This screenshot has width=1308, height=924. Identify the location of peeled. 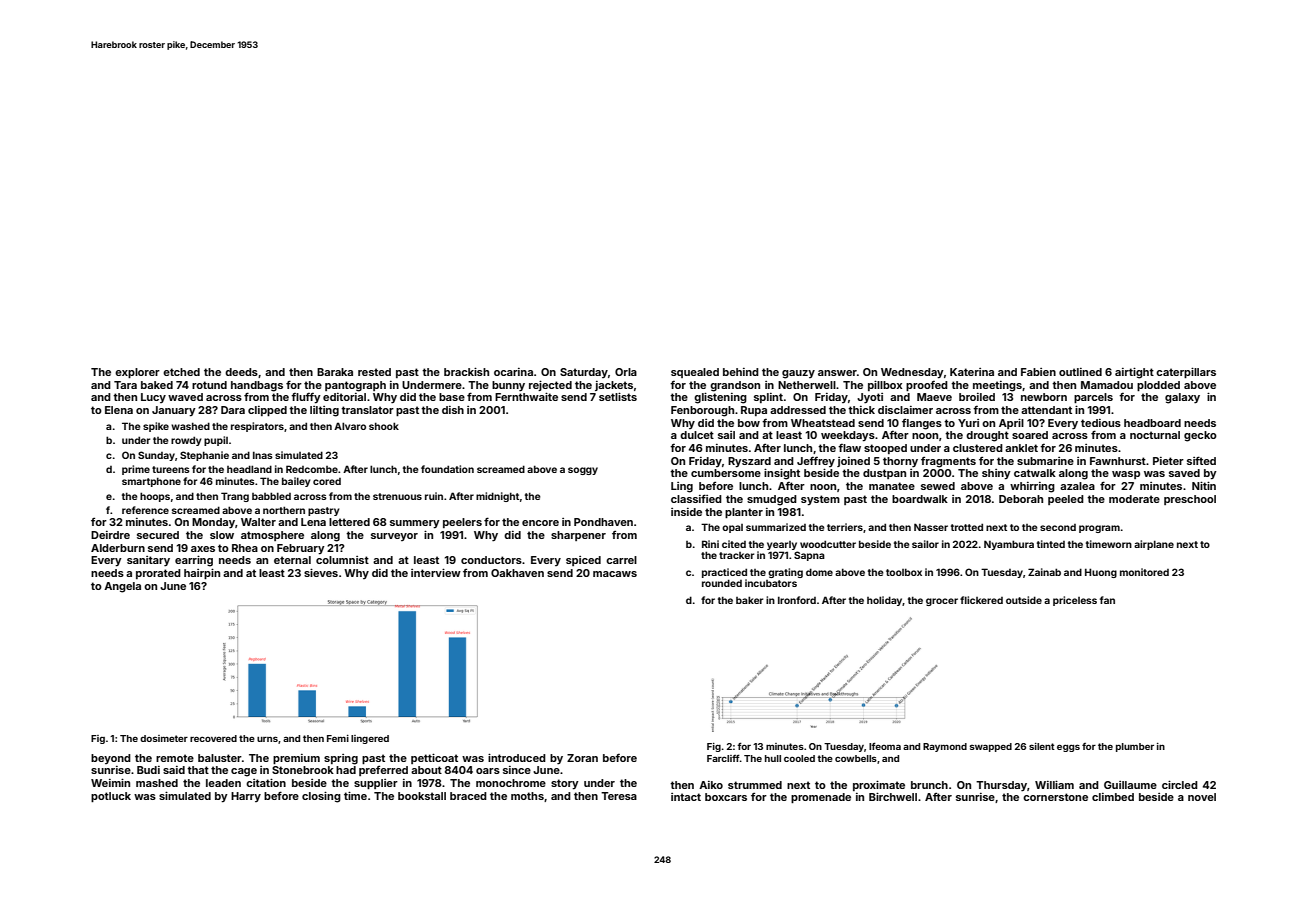
(1066, 500).
